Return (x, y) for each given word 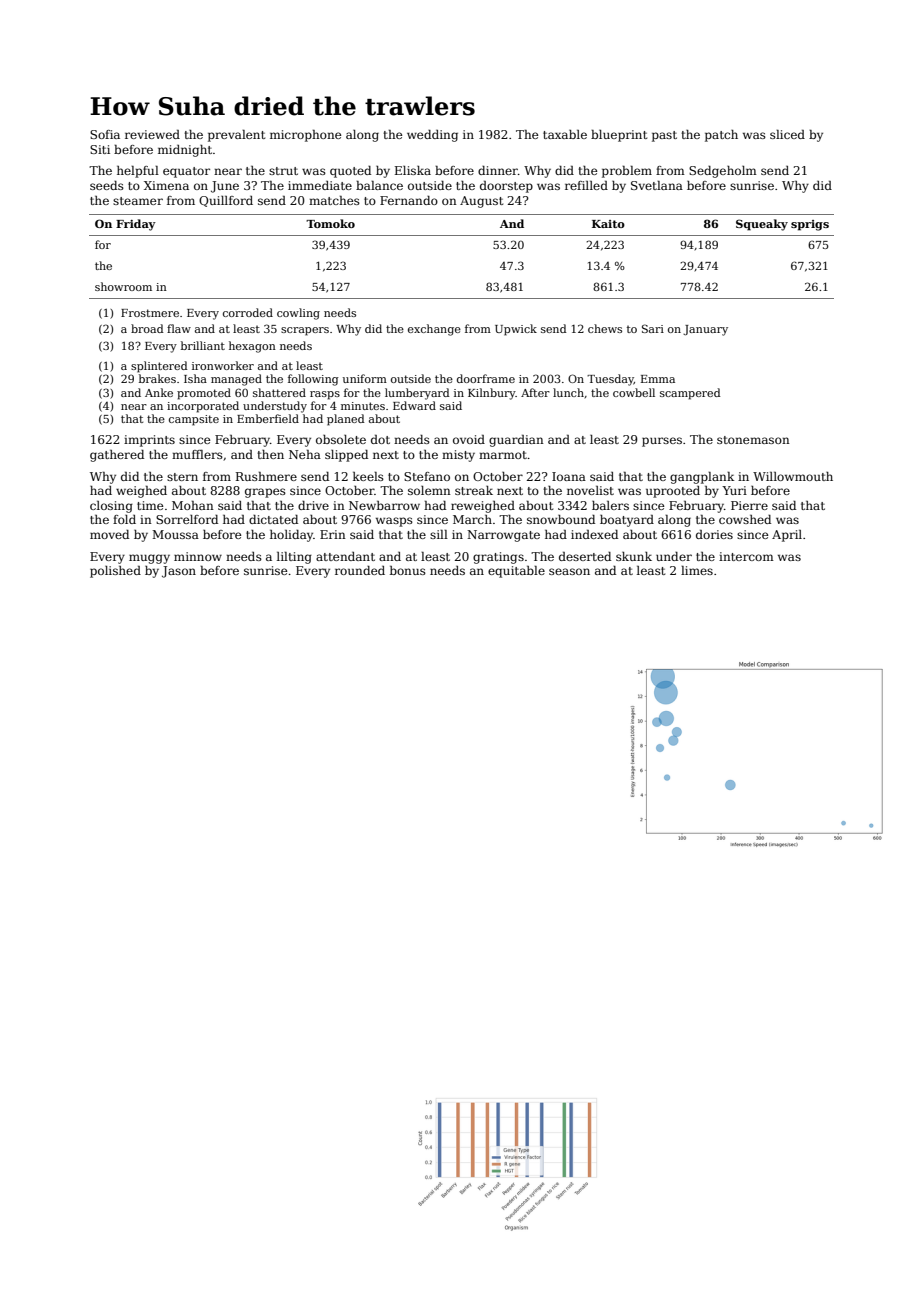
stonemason (753, 440)
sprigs (810, 225)
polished (115, 572)
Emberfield (268, 418)
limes (697, 570)
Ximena (166, 185)
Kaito (608, 224)
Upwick (516, 330)
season (569, 571)
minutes (363, 406)
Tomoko (330, 223)
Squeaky (762, 225)
